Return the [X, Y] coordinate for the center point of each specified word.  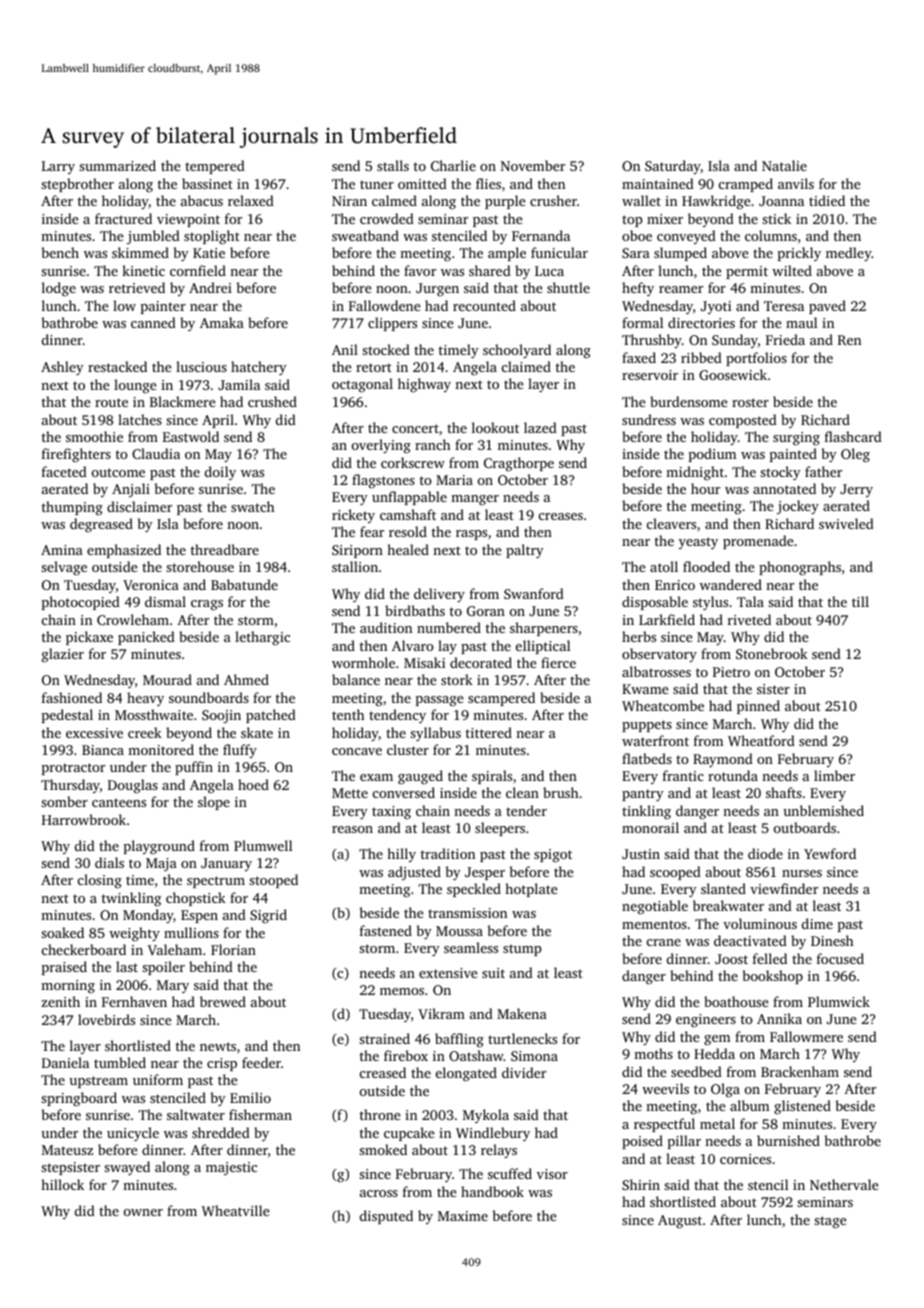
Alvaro [413, 645]
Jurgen [437, 289]
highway [424, 385]
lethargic [262, 638]
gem [717, 1040]
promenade [758, 542]
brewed [223, 1001]
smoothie [94, 436]
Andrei [210, 287]
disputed [386, 1217]
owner [143, 1212]
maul [801, 322]
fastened [386, 930]
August [680, 1221]
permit [747, 272]
